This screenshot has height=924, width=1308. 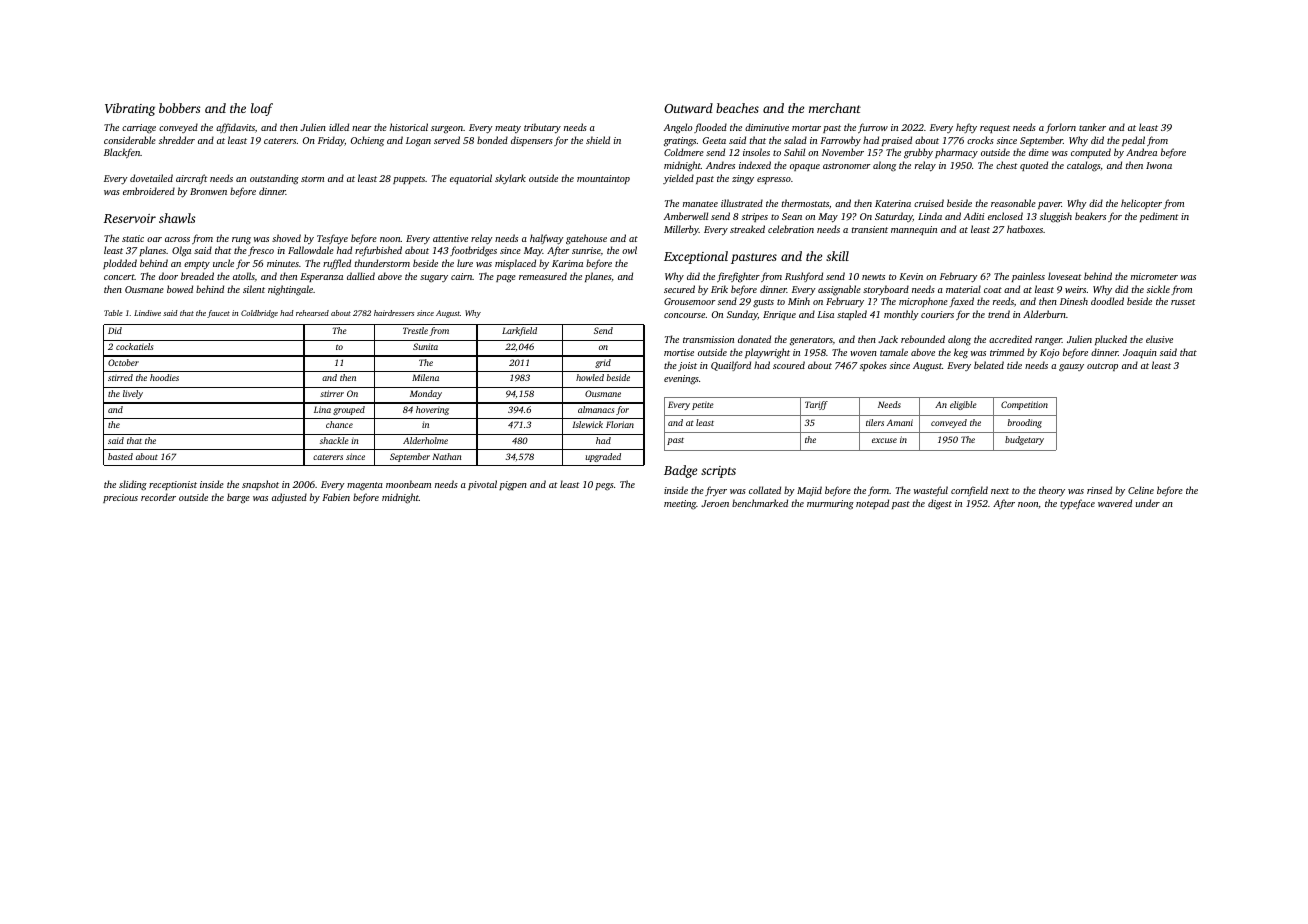 What do you see at coordinates (756, 152) in the screenshot?
I see `insoles` at bounding box center [756, 152].
